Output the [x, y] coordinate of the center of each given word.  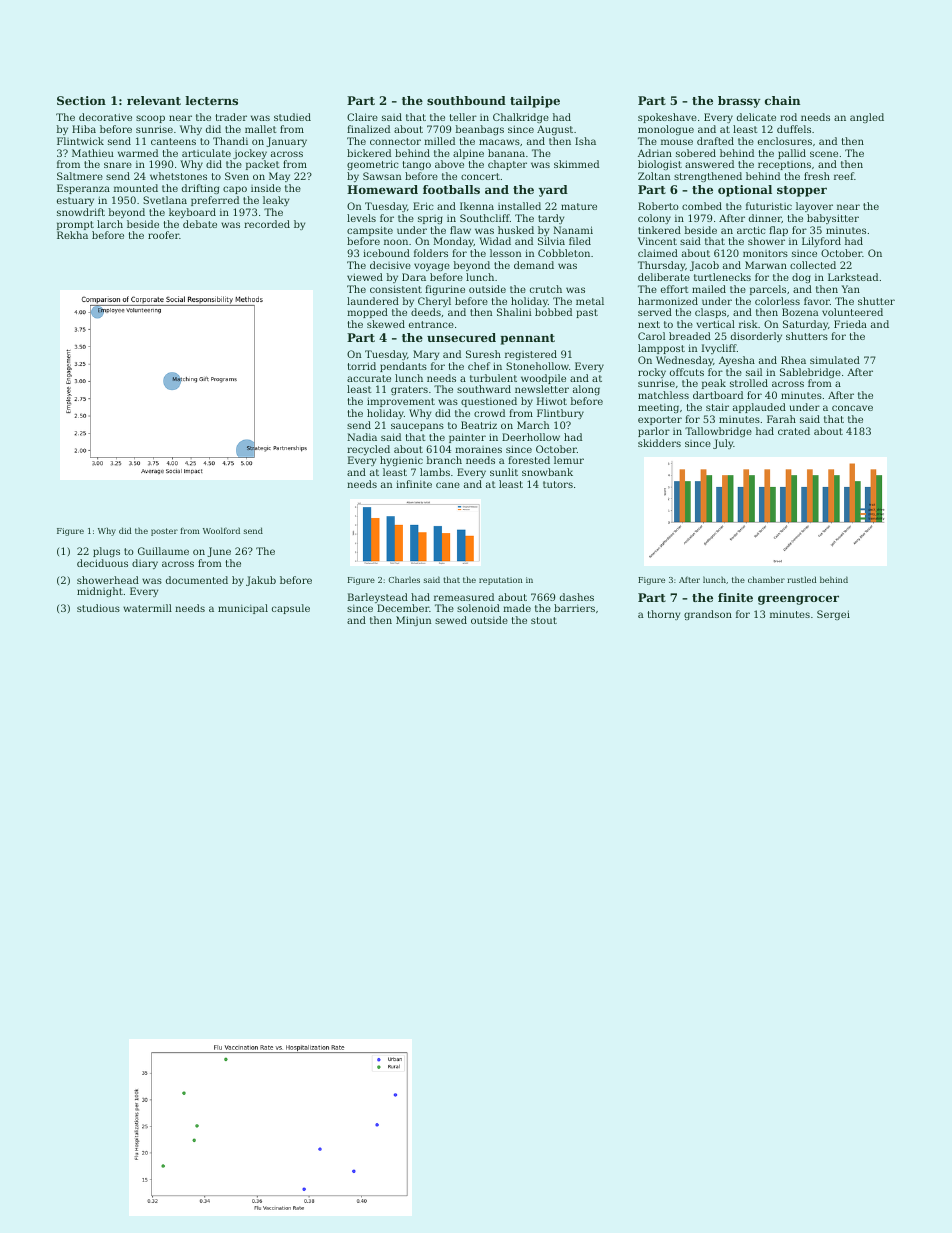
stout [544, 620]
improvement [401, 402]
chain [782, 100]
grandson [708, 615]
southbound [466, 100]
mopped [367, 313]
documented [197, 580]
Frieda [850, 324]
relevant [154, 100]
